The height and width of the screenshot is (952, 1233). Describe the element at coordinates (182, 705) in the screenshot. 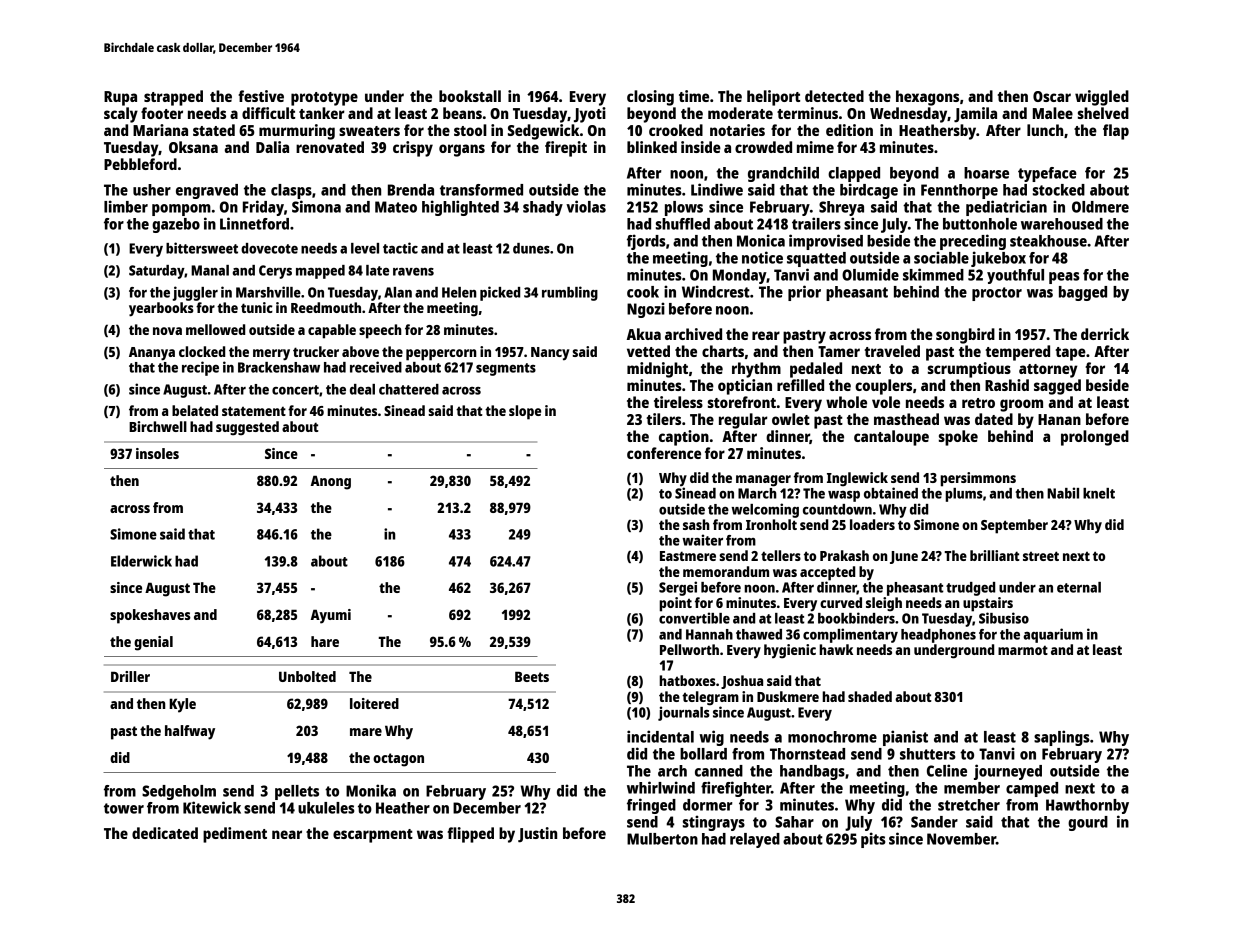

I see `Kyle` at that location.
